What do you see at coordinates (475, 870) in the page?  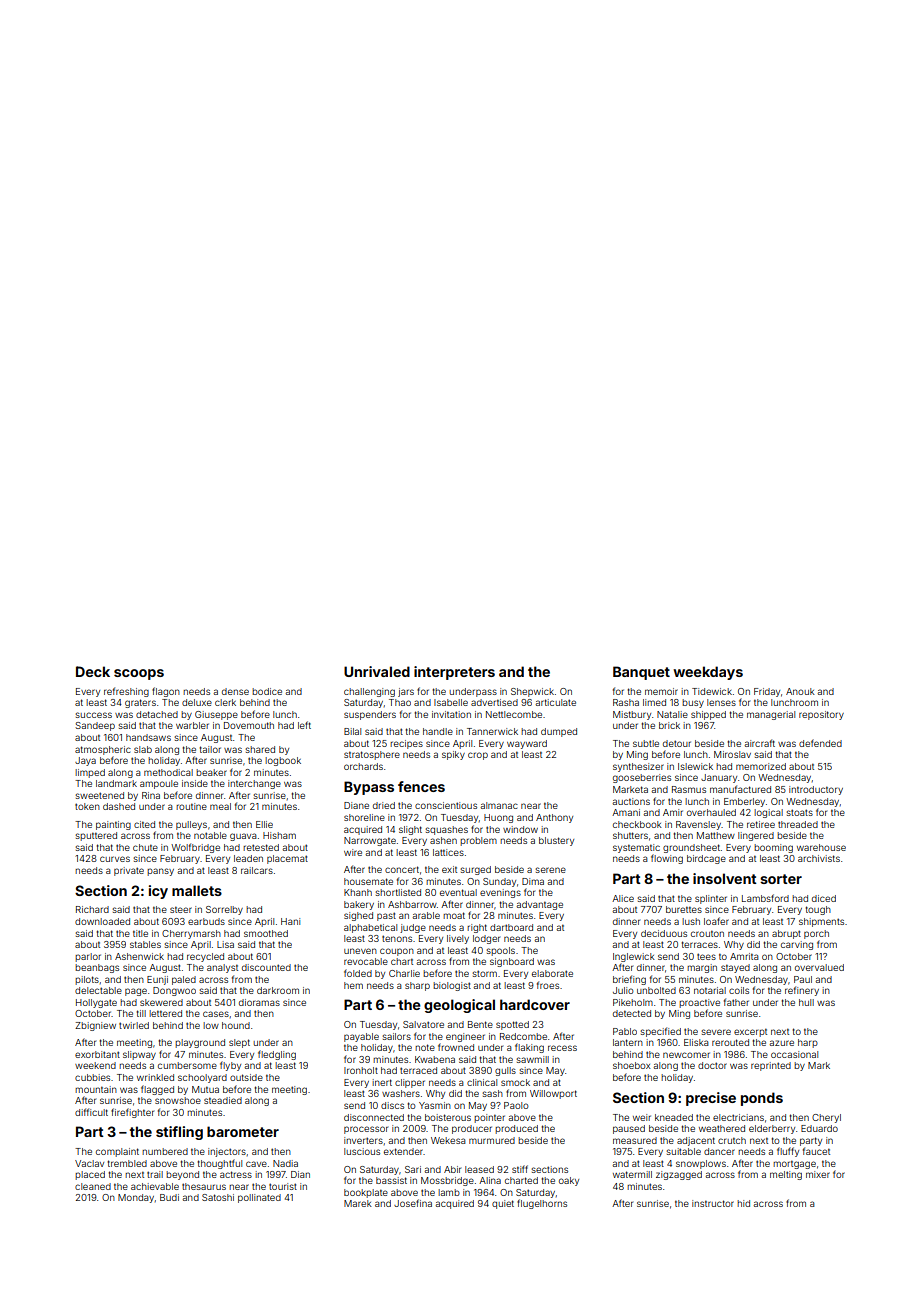 I see `surged` at bounding box center [475, 870].
